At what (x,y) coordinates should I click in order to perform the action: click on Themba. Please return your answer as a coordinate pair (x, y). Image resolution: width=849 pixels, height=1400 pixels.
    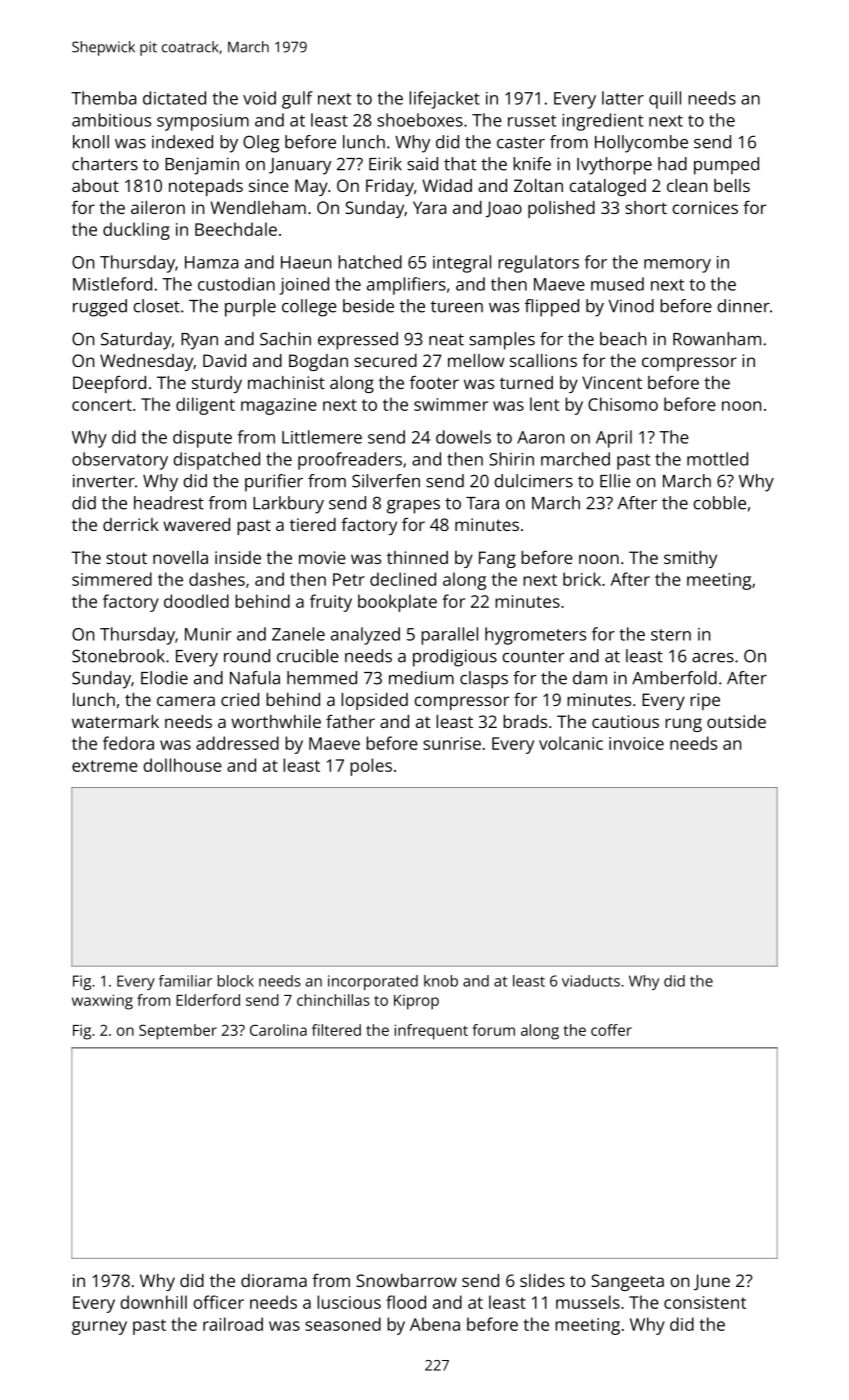
    Looking at the image, I should click on (103, 98).
